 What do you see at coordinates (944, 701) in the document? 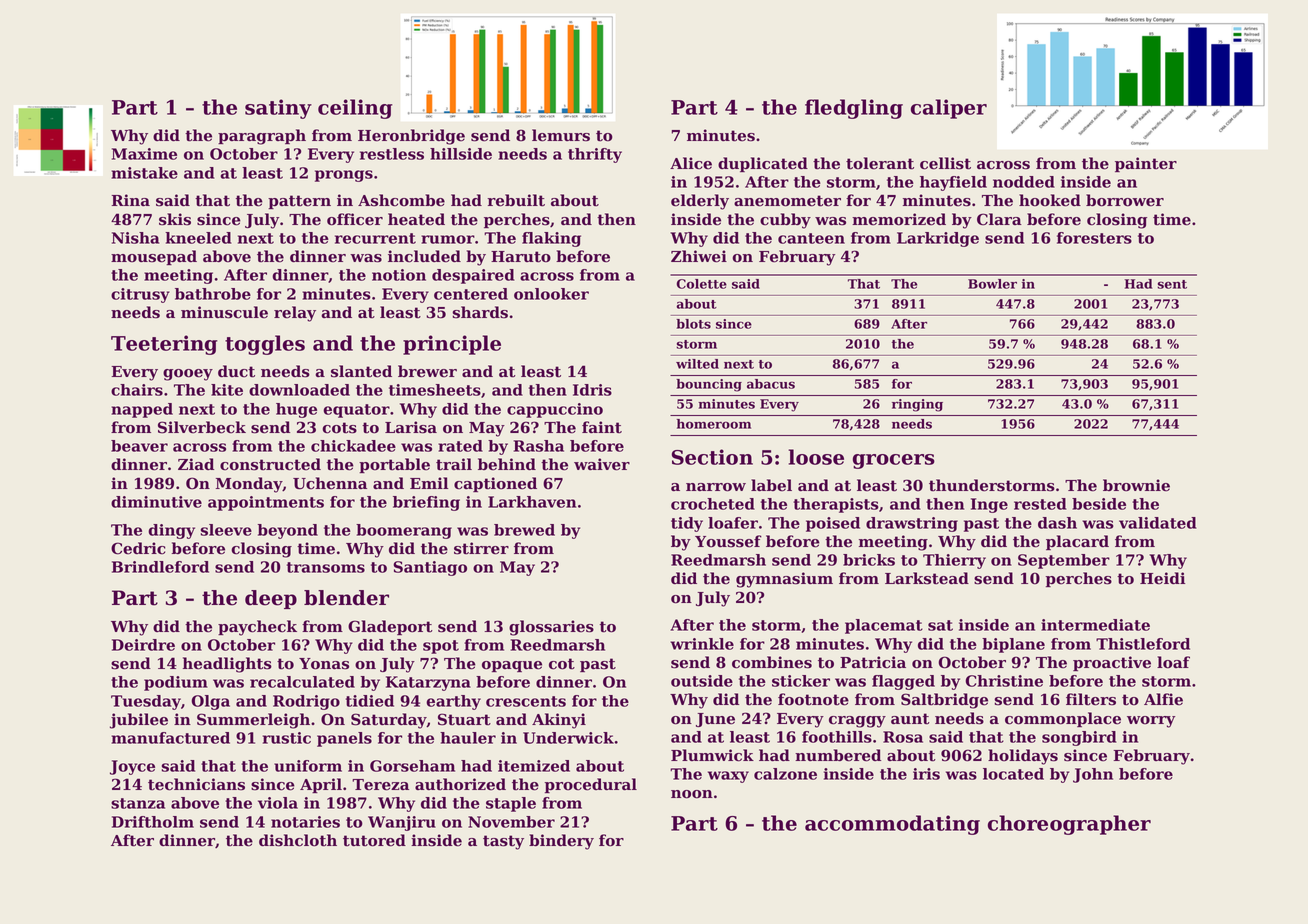
I see `Saltbridge` at bounding box center [944, 701].
